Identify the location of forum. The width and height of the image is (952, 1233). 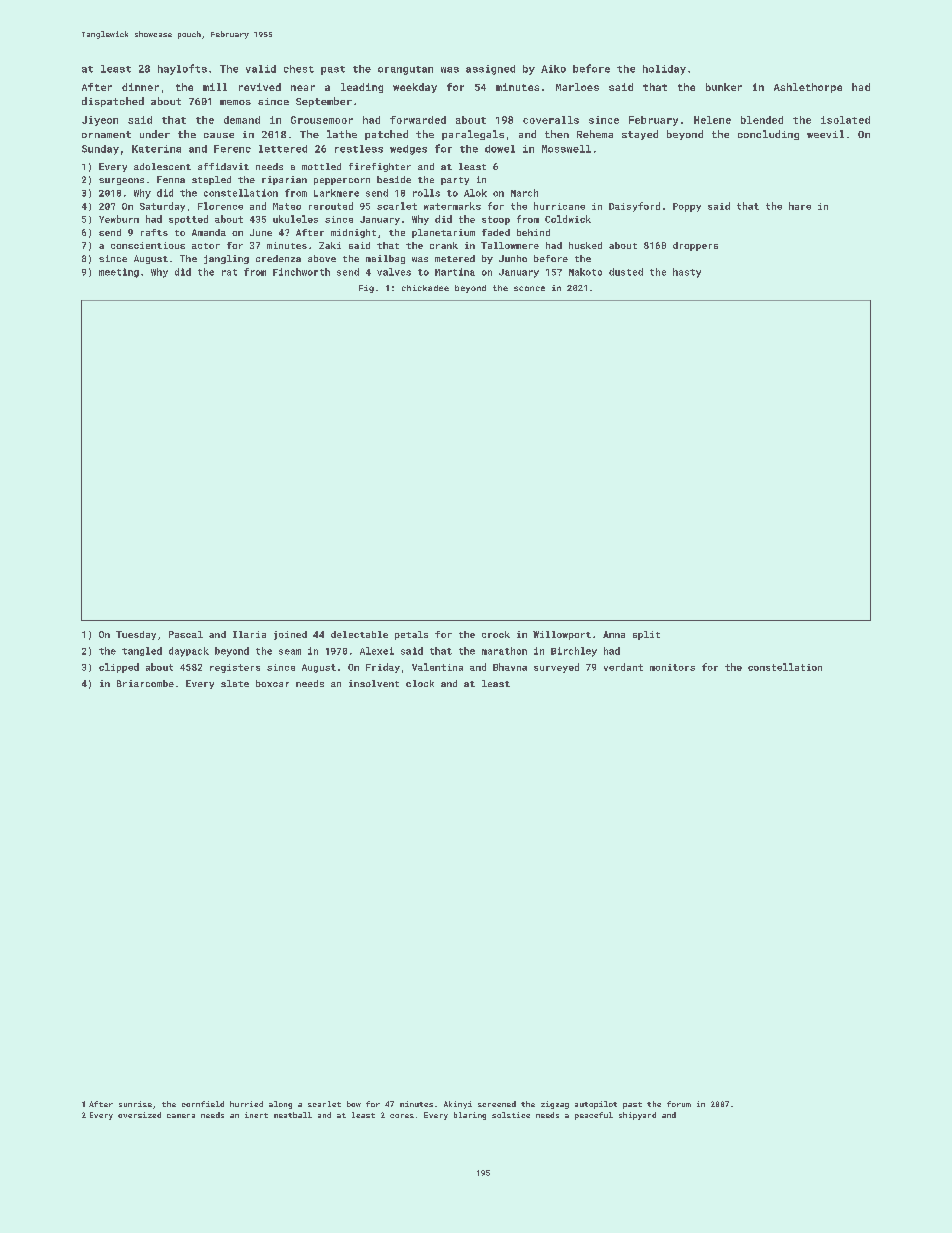
(679, 1104).
